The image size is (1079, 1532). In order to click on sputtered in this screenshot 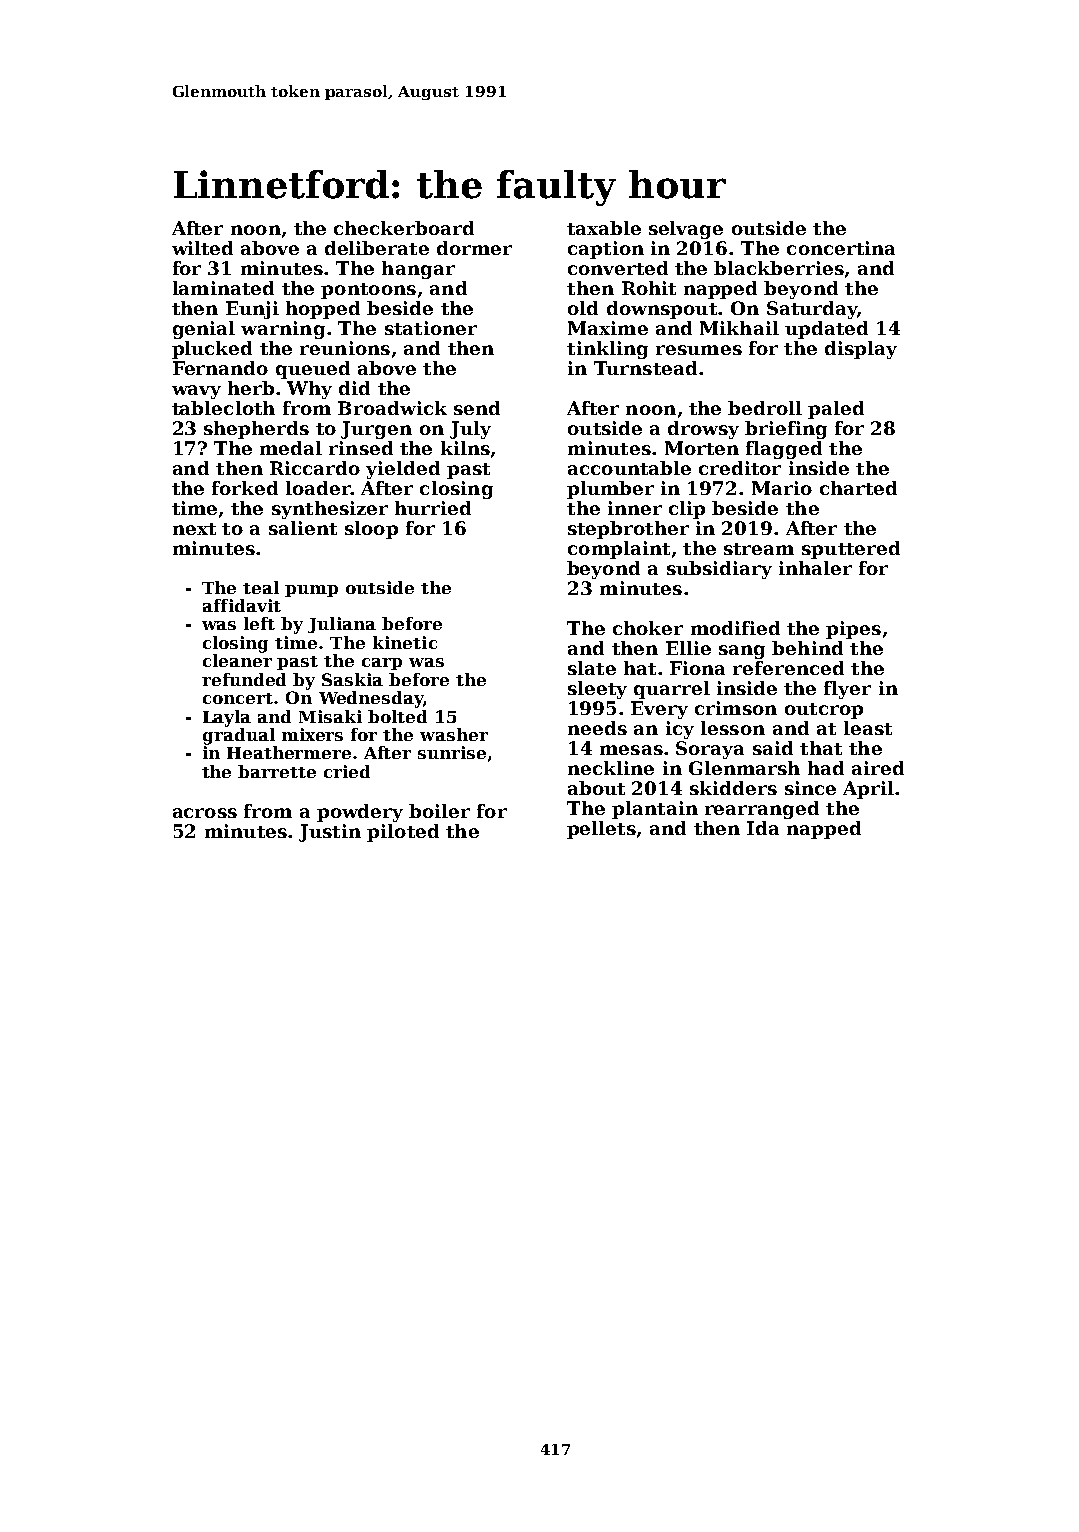, I will do `click(851, 550)`.
